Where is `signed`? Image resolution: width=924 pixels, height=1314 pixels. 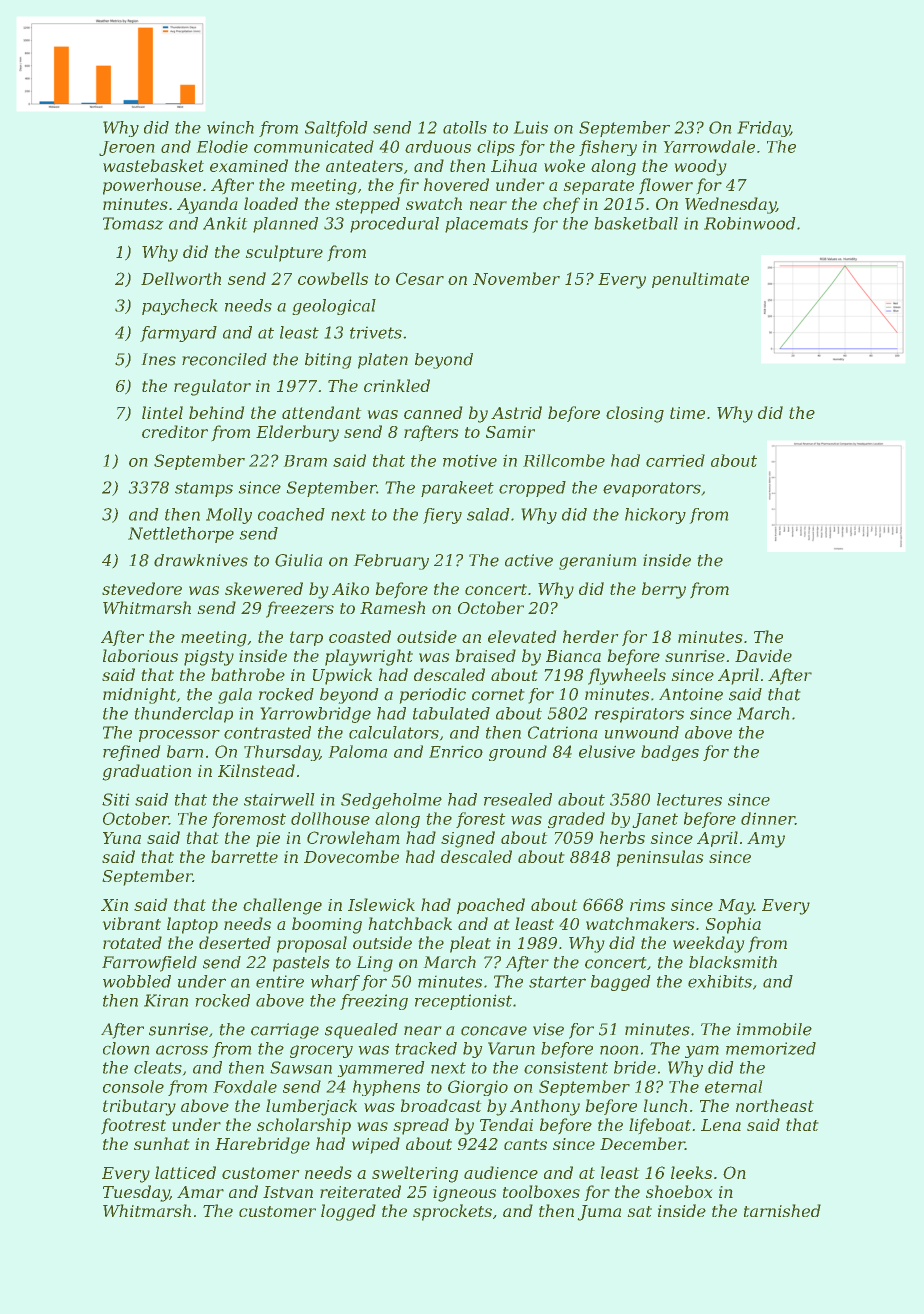
signed is located at coordinates (468, 839).
